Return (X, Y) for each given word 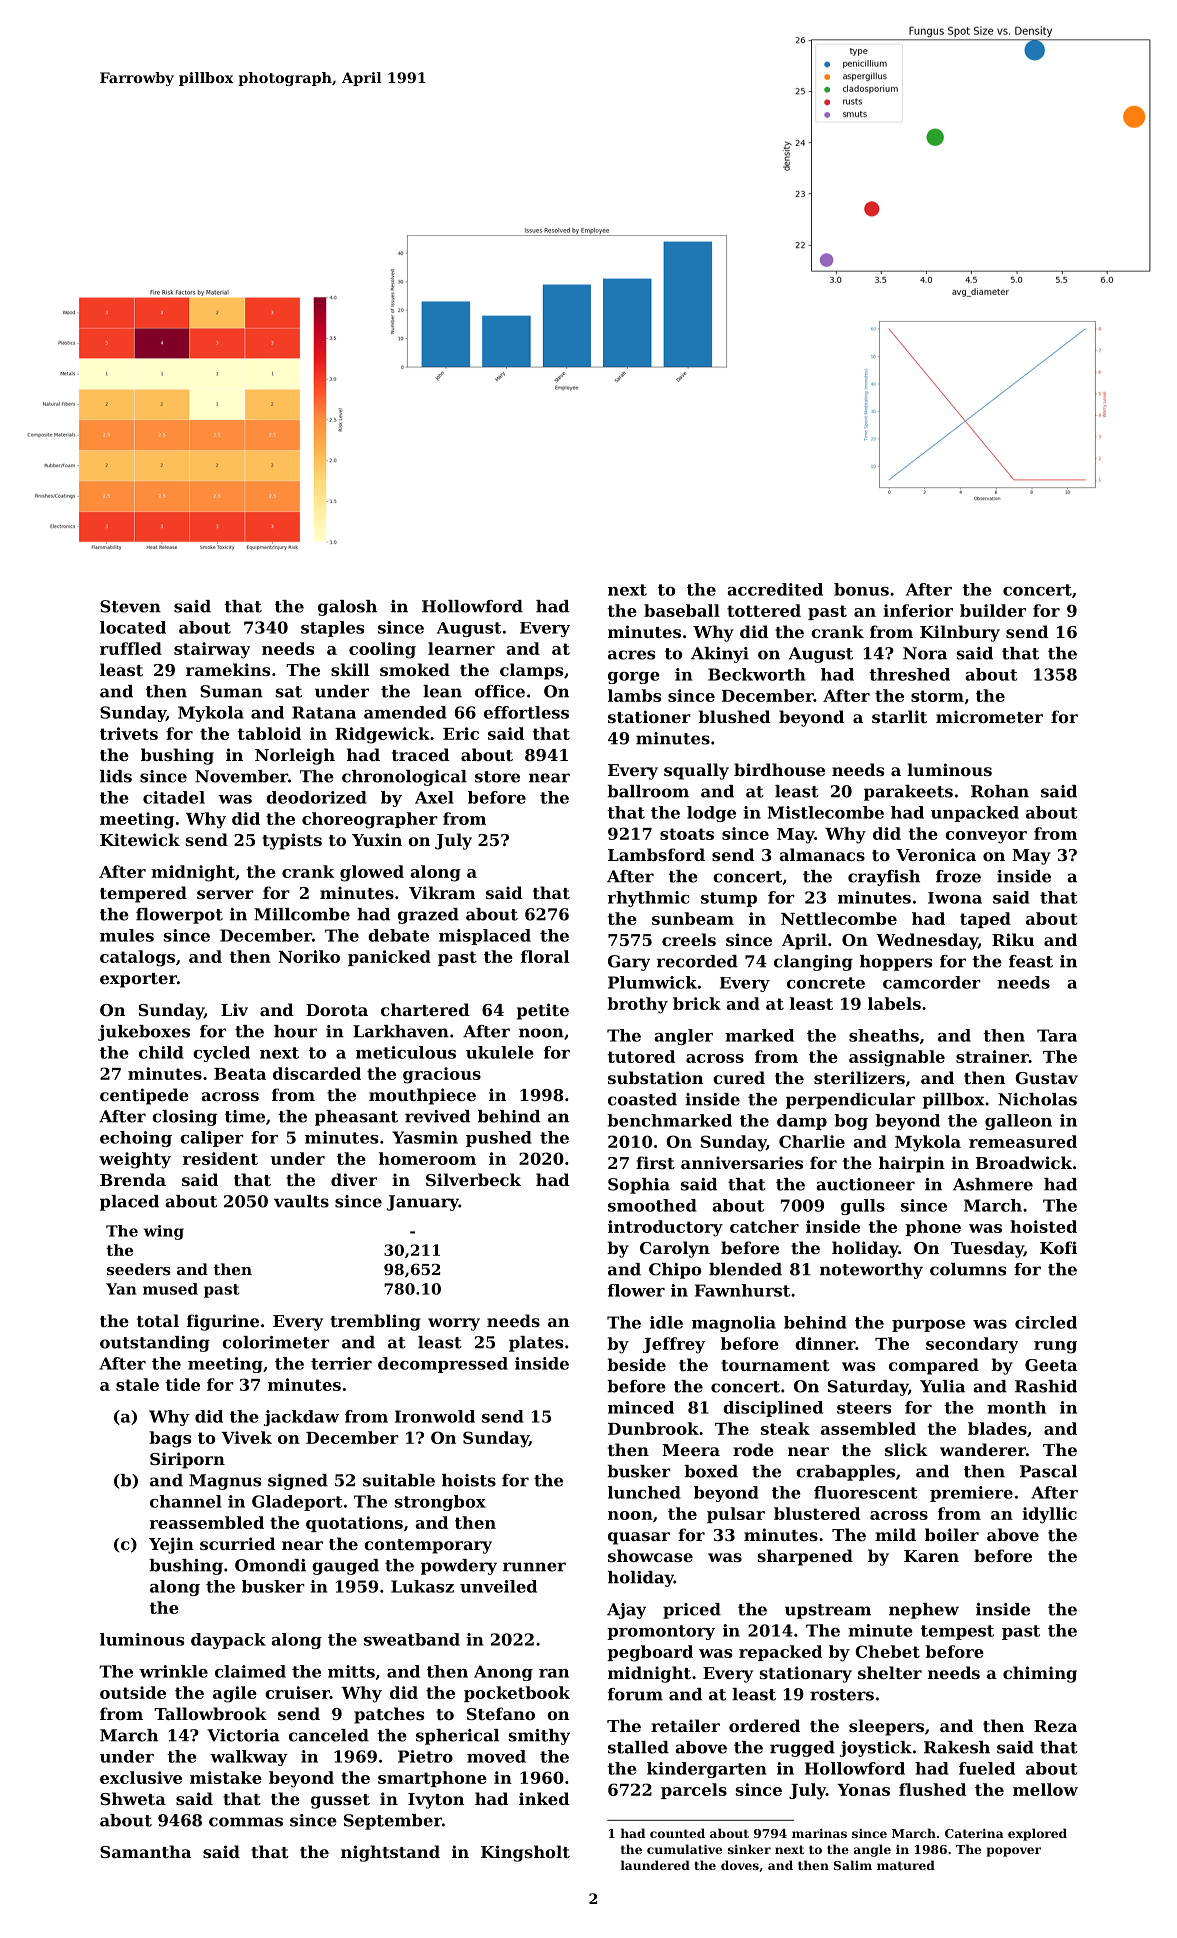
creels (689, 939)
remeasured (1023, 1141)
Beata (240, 1074)
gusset (340, 1801)
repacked (780, 1653)
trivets (129, 733)
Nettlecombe (839, 918)
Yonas (863, 1790)
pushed (499, 1139)
